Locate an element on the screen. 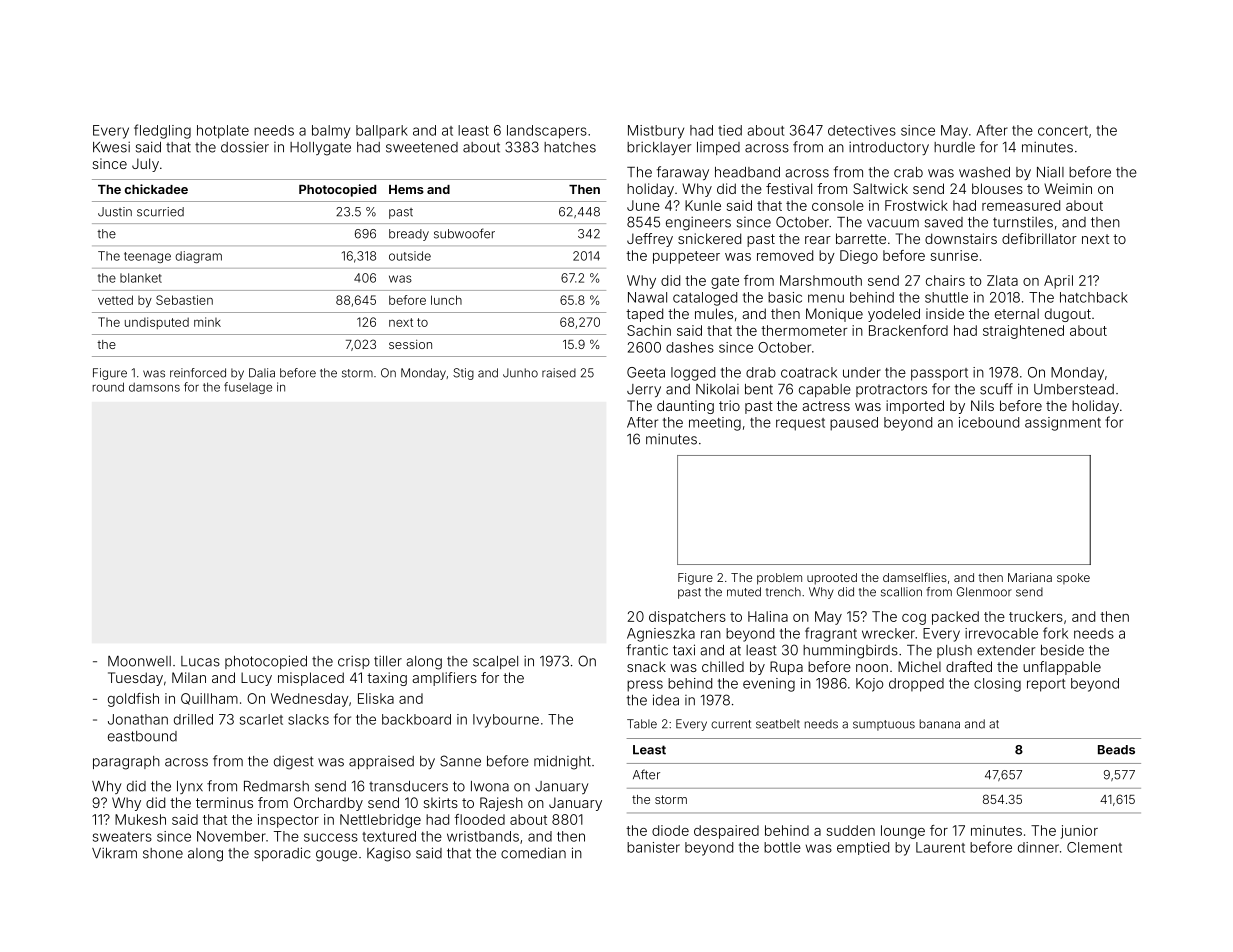 Image resolution: width=1233 pixels, height=952 pixels. Zlata is located at coordinates (1002, 280).
